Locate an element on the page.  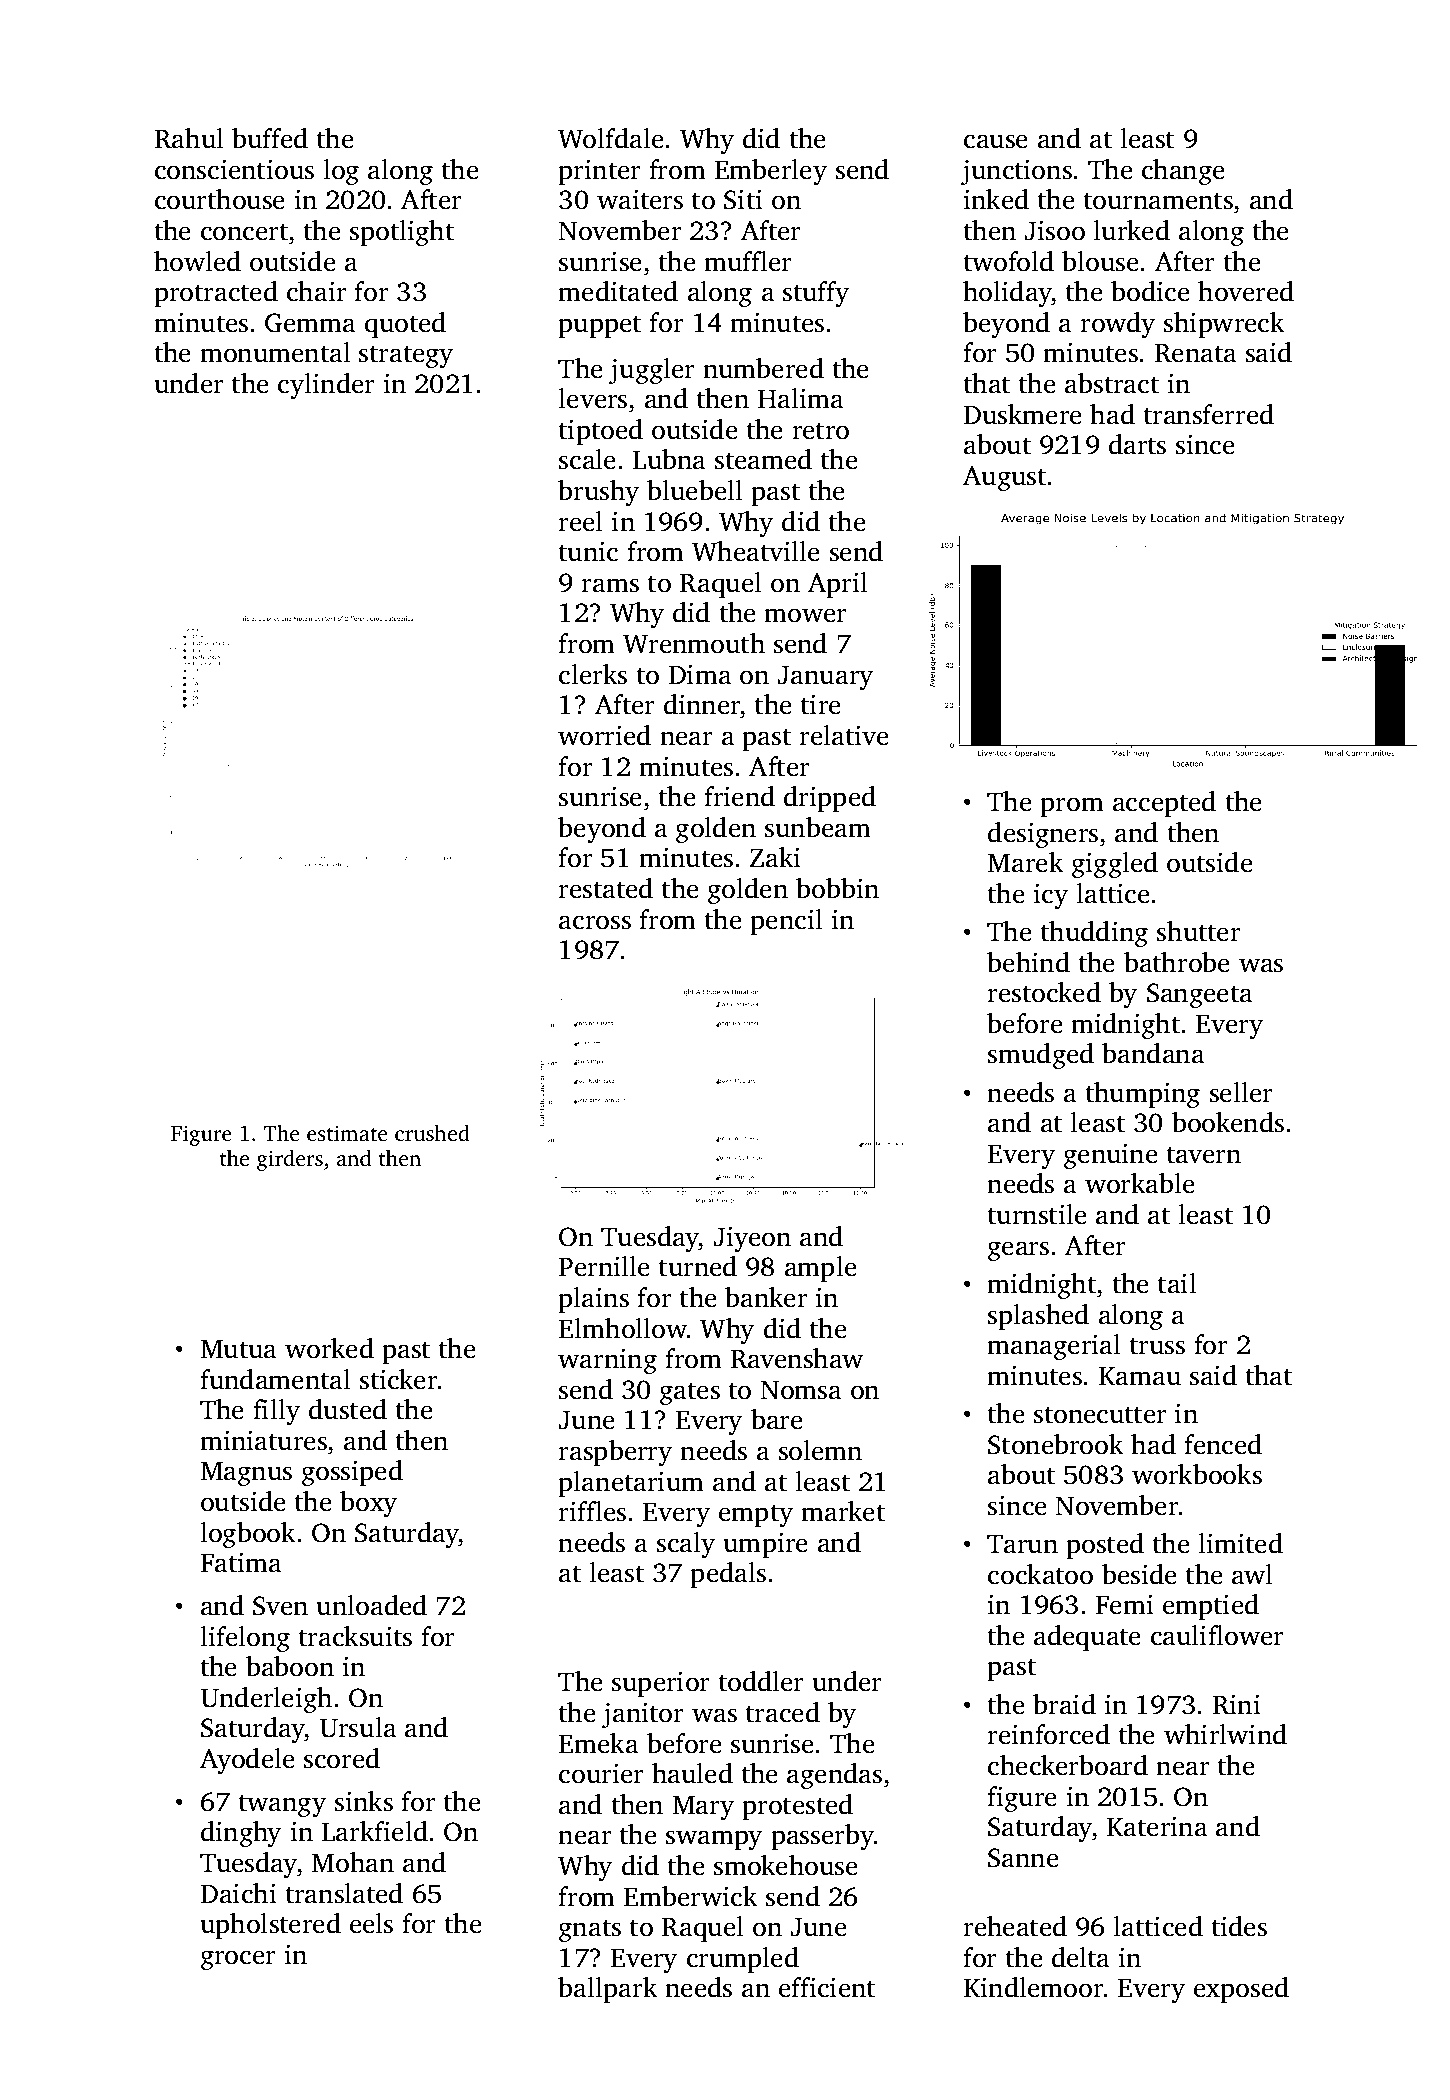
spotlight is located at coordinates (402, 233).
